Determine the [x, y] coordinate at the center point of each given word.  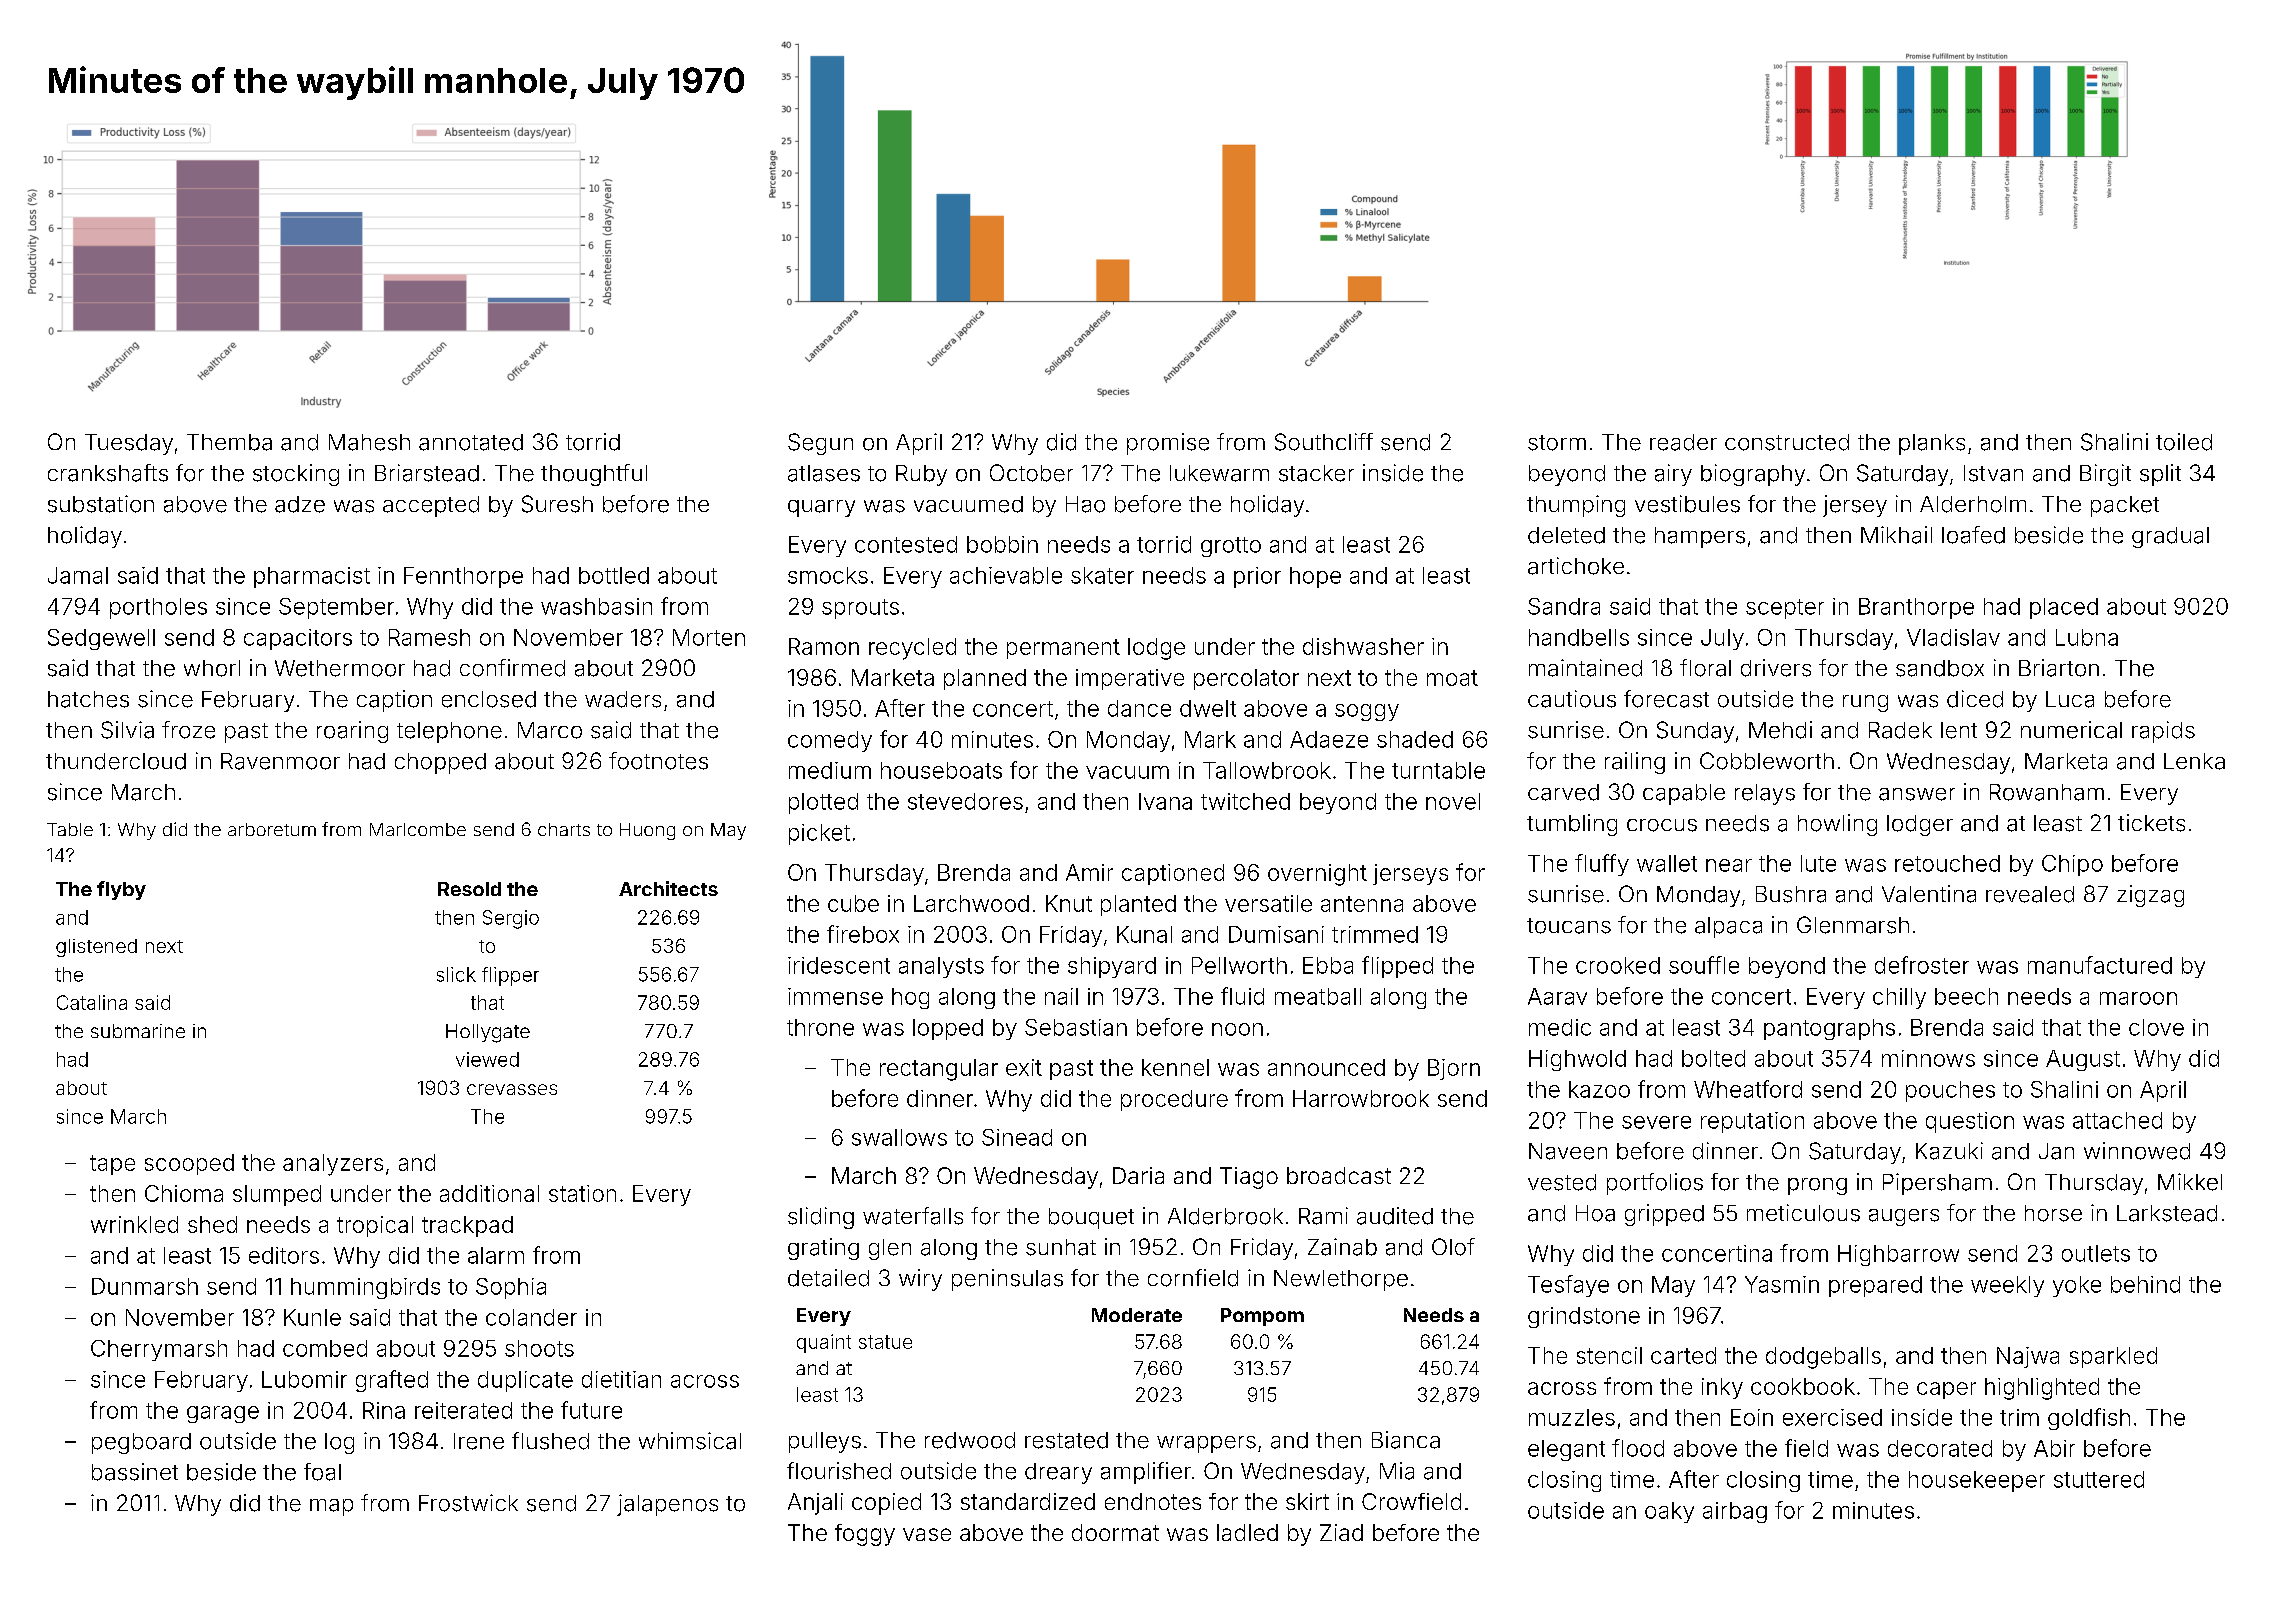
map [331, 1507]
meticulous [1803, 1213]
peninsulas [1007, 1280]
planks [1932, 444]
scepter [1785, 609]
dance [1139, 708]
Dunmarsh [145, 1286]
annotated [471, 442]
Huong [647, 831]
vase [927, 1534]
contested [906, 544]
